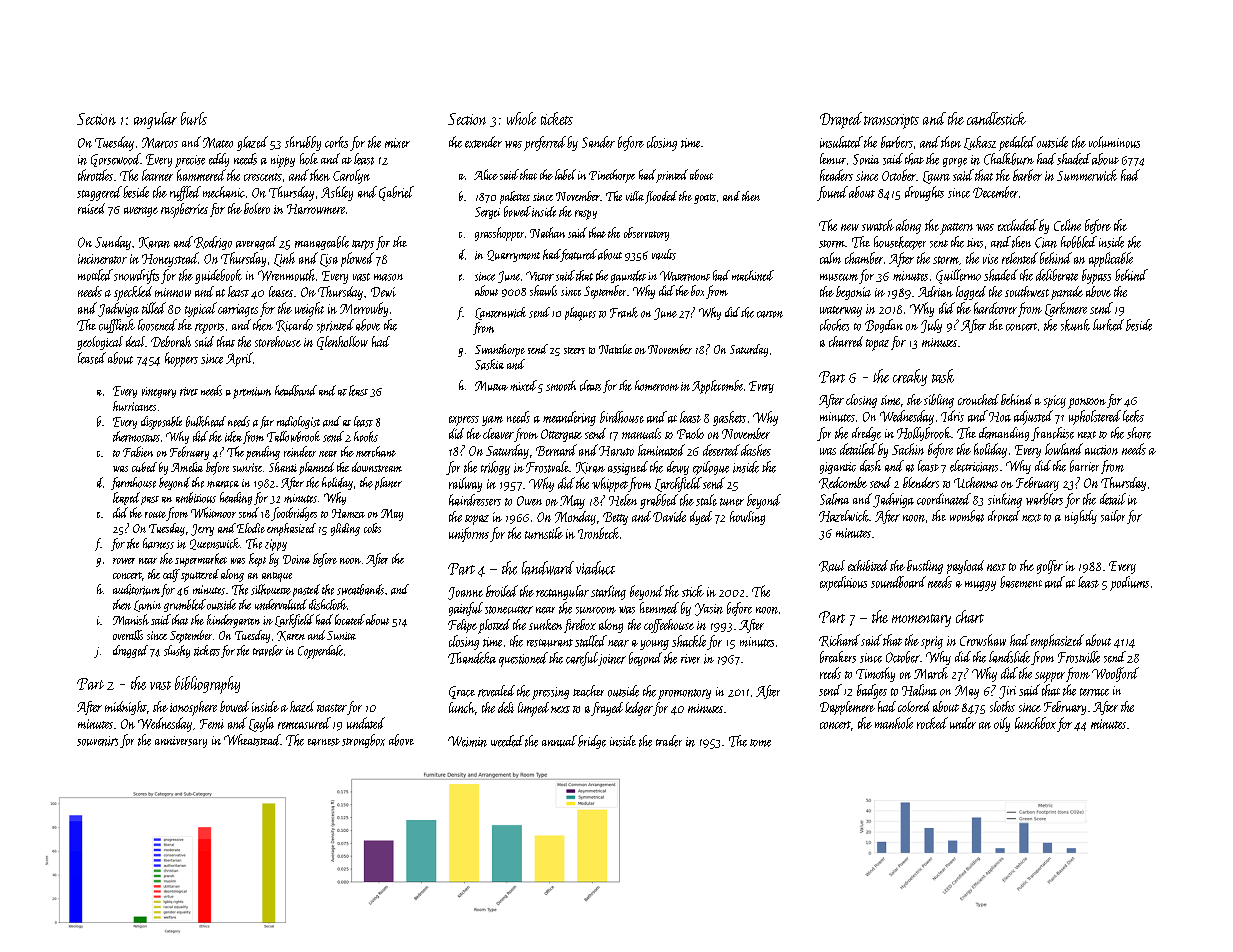 The height and width of the document is (952, 1233). Describe the element at coordinates (194, 118) in the document. I see `burls` at that location.
